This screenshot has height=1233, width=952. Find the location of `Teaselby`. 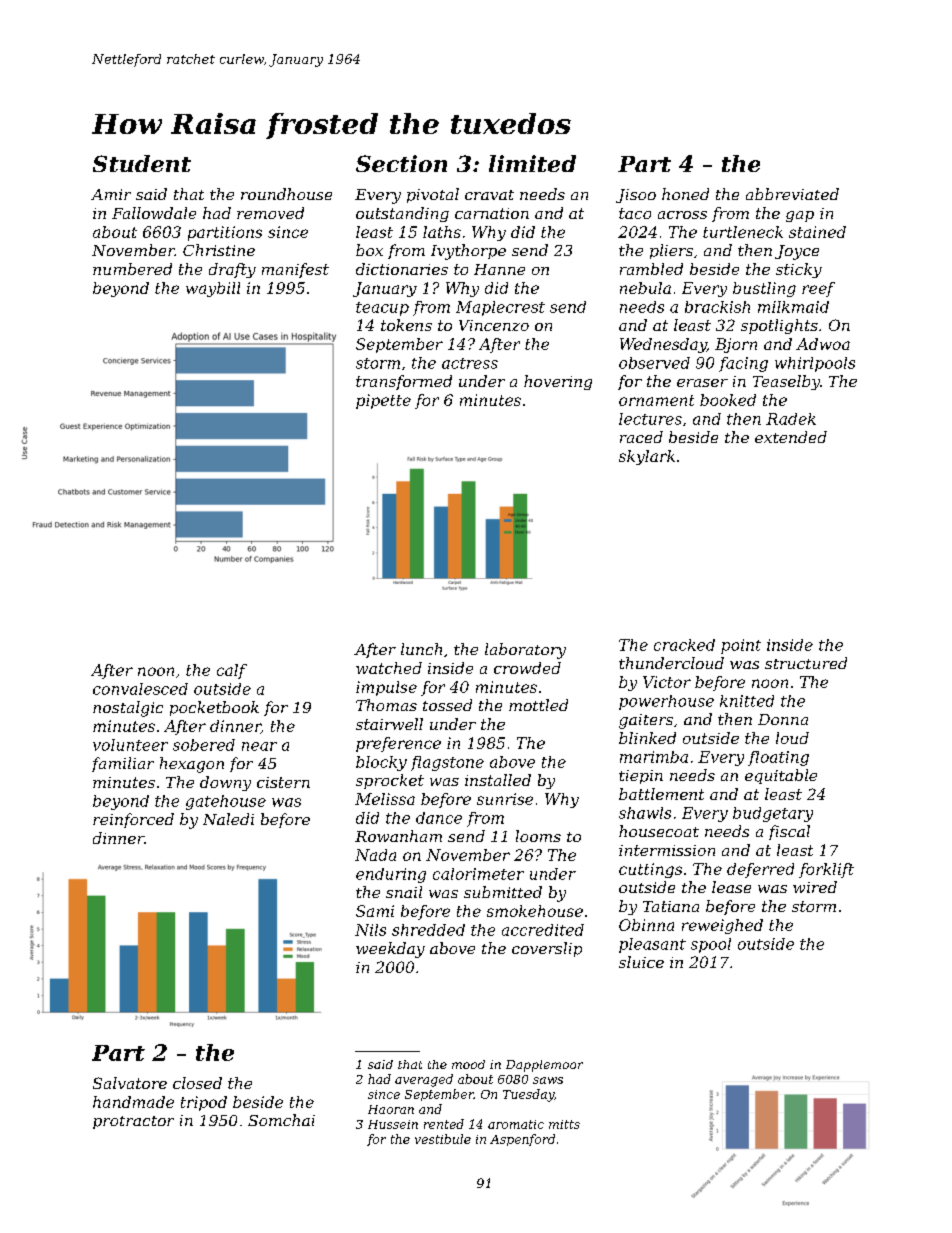

Teaselby is located at coordinates (786, 382).
